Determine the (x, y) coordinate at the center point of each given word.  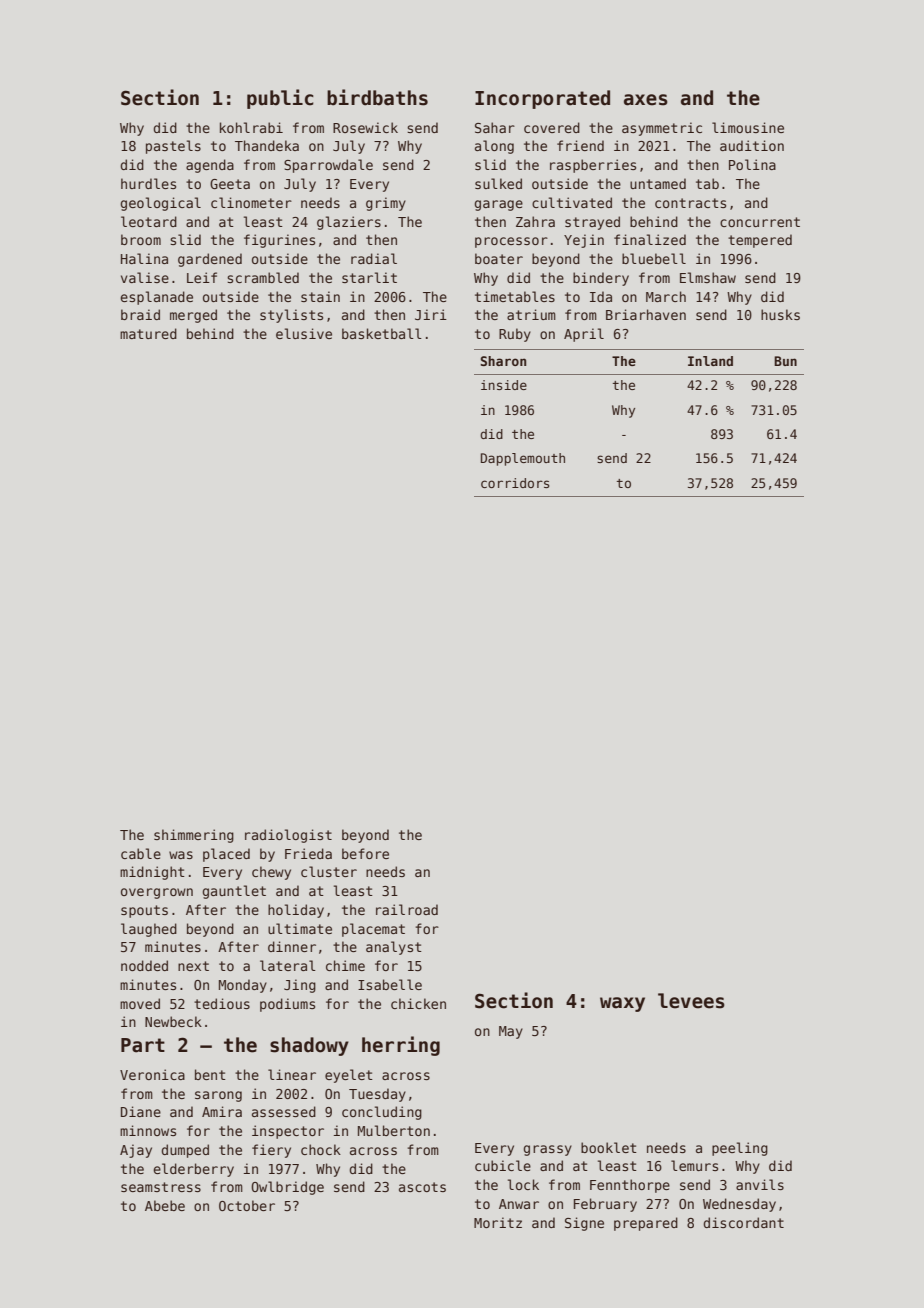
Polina (752, 164)
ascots (422, 1187)
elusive (304, 333)
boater (499, 258)
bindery (601, 279)
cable (141, 853)
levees (691, 1001)
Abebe (165, 1205)
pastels (173, 147)
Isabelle (390, 984)
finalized (650, 239)
